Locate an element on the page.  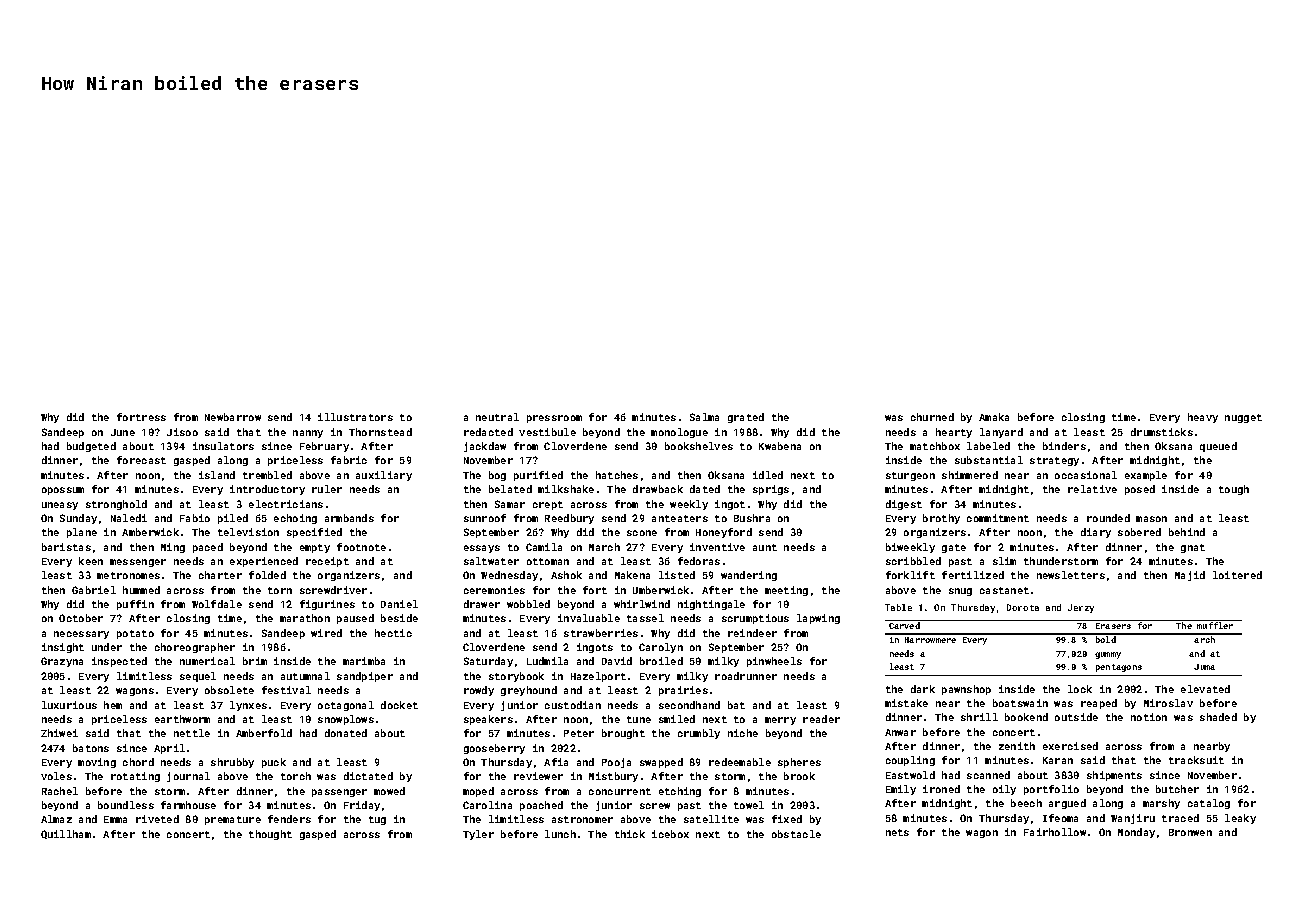
gnat is located at coordinates (1193, 548).
